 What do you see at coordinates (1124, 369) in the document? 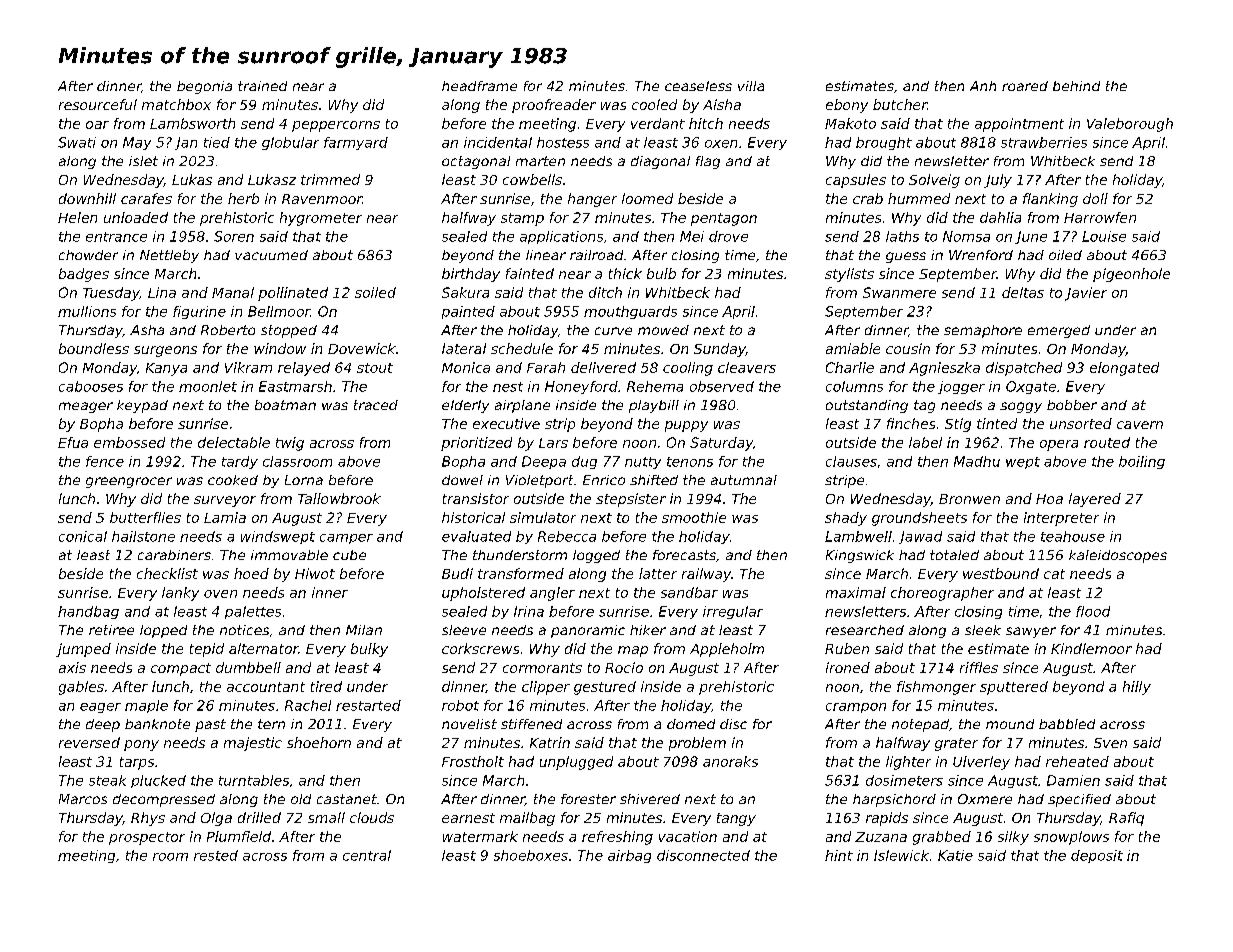
I see `elongated` at bounding box center [1124, 369].
